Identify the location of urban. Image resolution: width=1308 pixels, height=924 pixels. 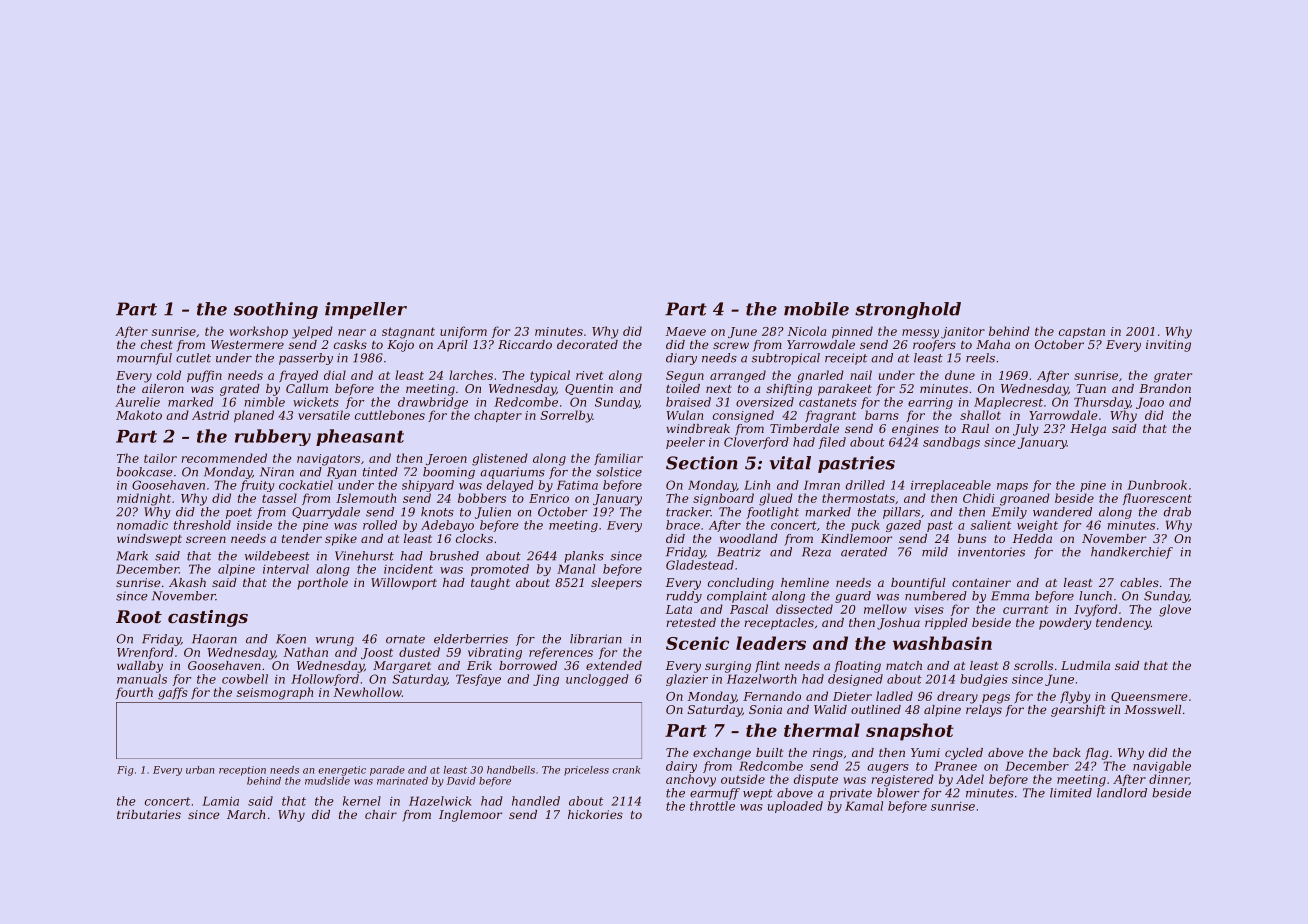
(200, 770).
